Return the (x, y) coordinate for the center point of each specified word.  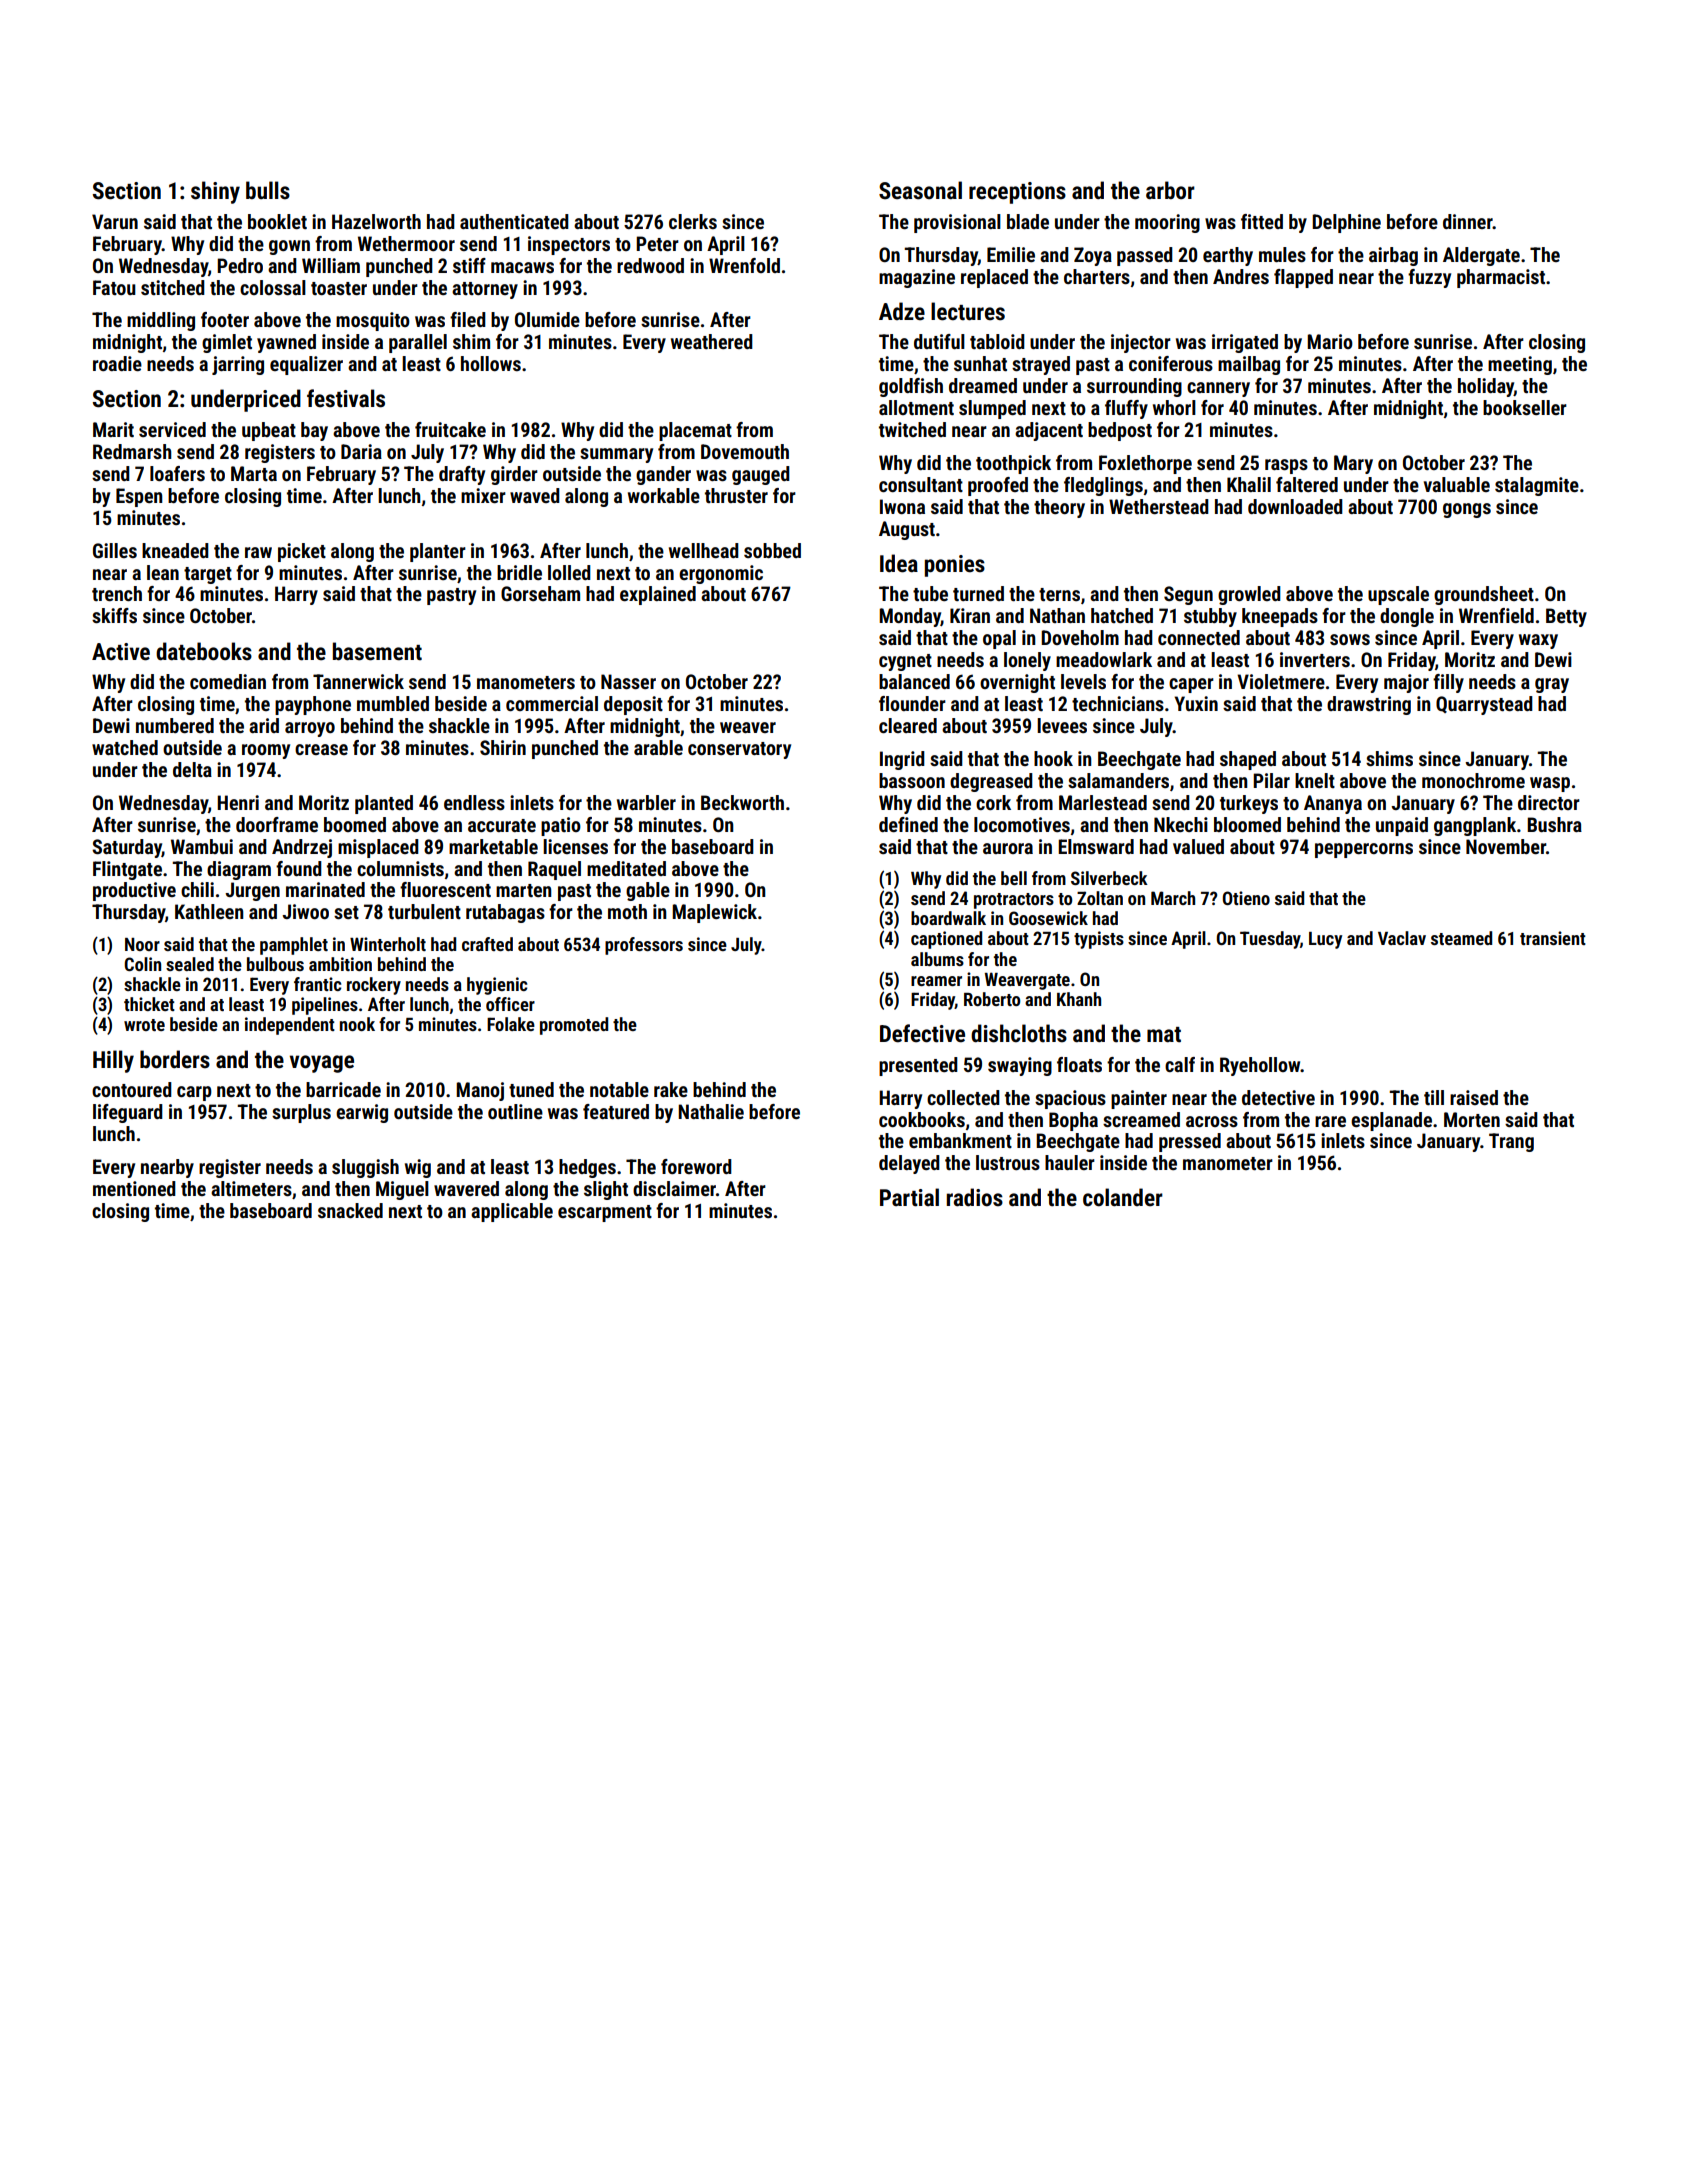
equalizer (306, 365)
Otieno (1246, 898)
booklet (277, 221)
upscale (1398, 595)
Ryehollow (1260, 1066)
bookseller (1525, 407)
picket (302, 552)
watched (125, 747)
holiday (1486, 387)
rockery (374, 986)
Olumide (547, 319)
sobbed (772, 550)
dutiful (939, 341)
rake (671, 1089)
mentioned (134, 1188)
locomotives (1022, 824)
